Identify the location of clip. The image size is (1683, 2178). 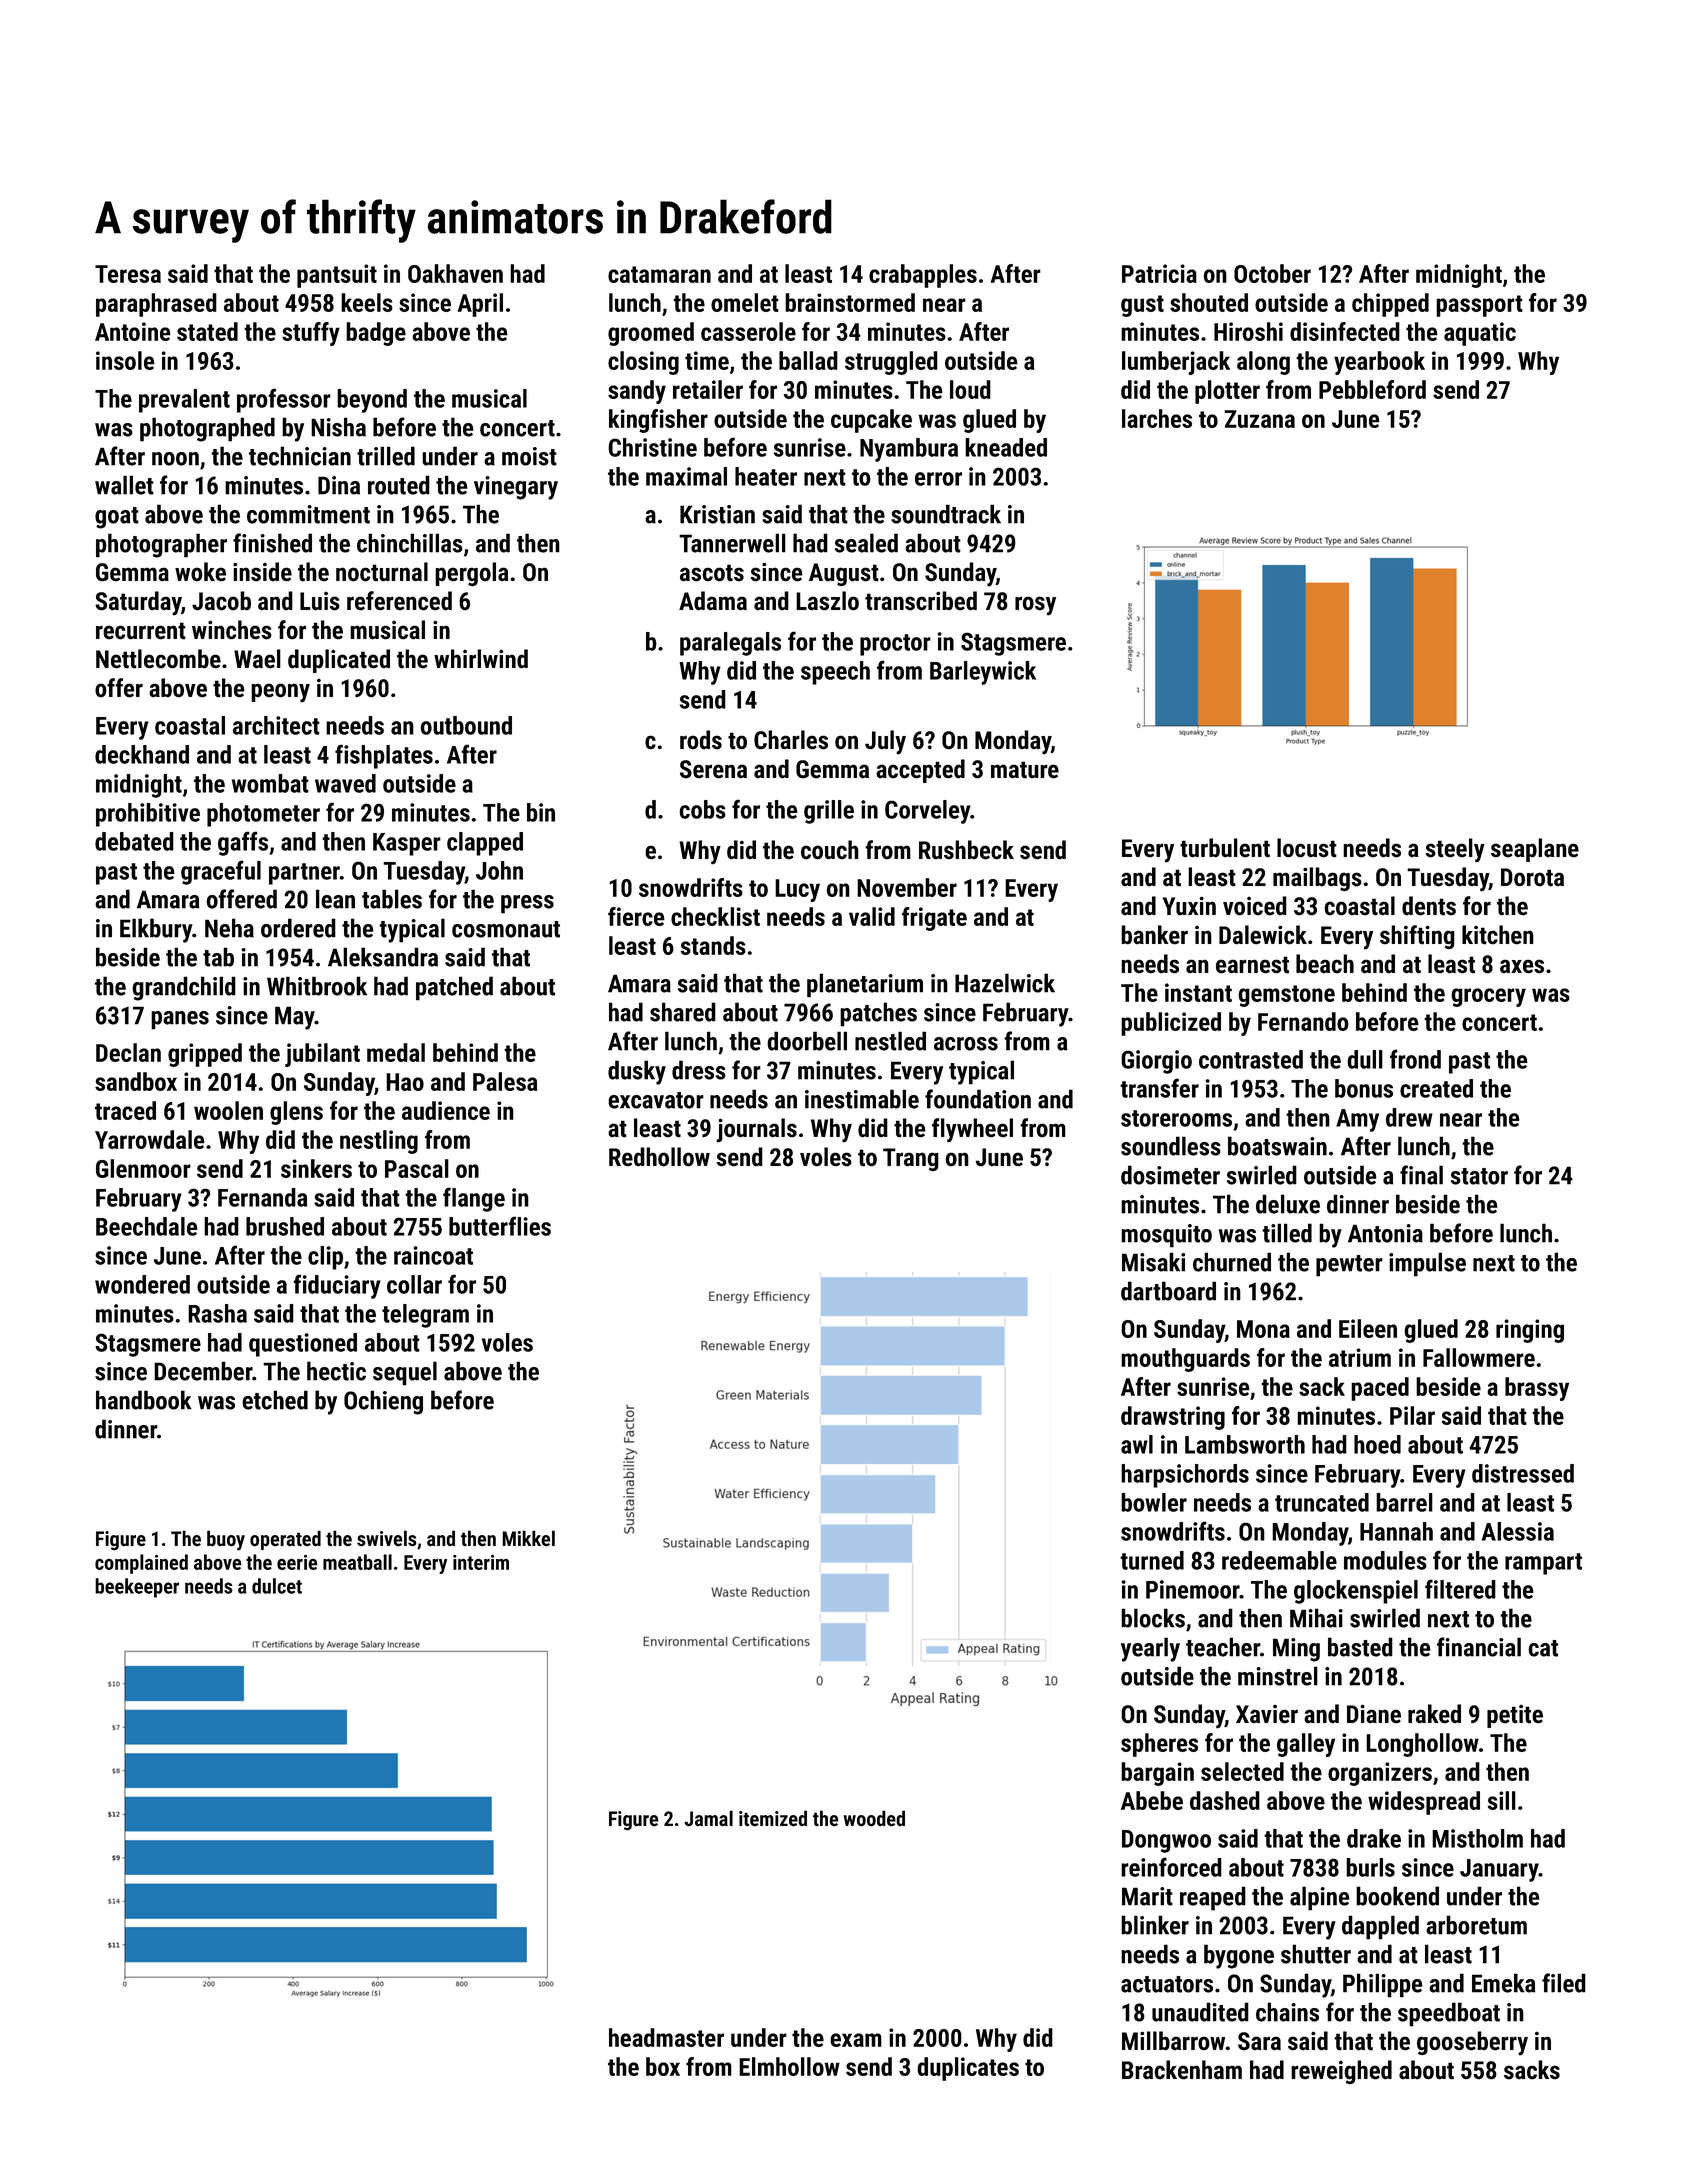
(325, 1258).
